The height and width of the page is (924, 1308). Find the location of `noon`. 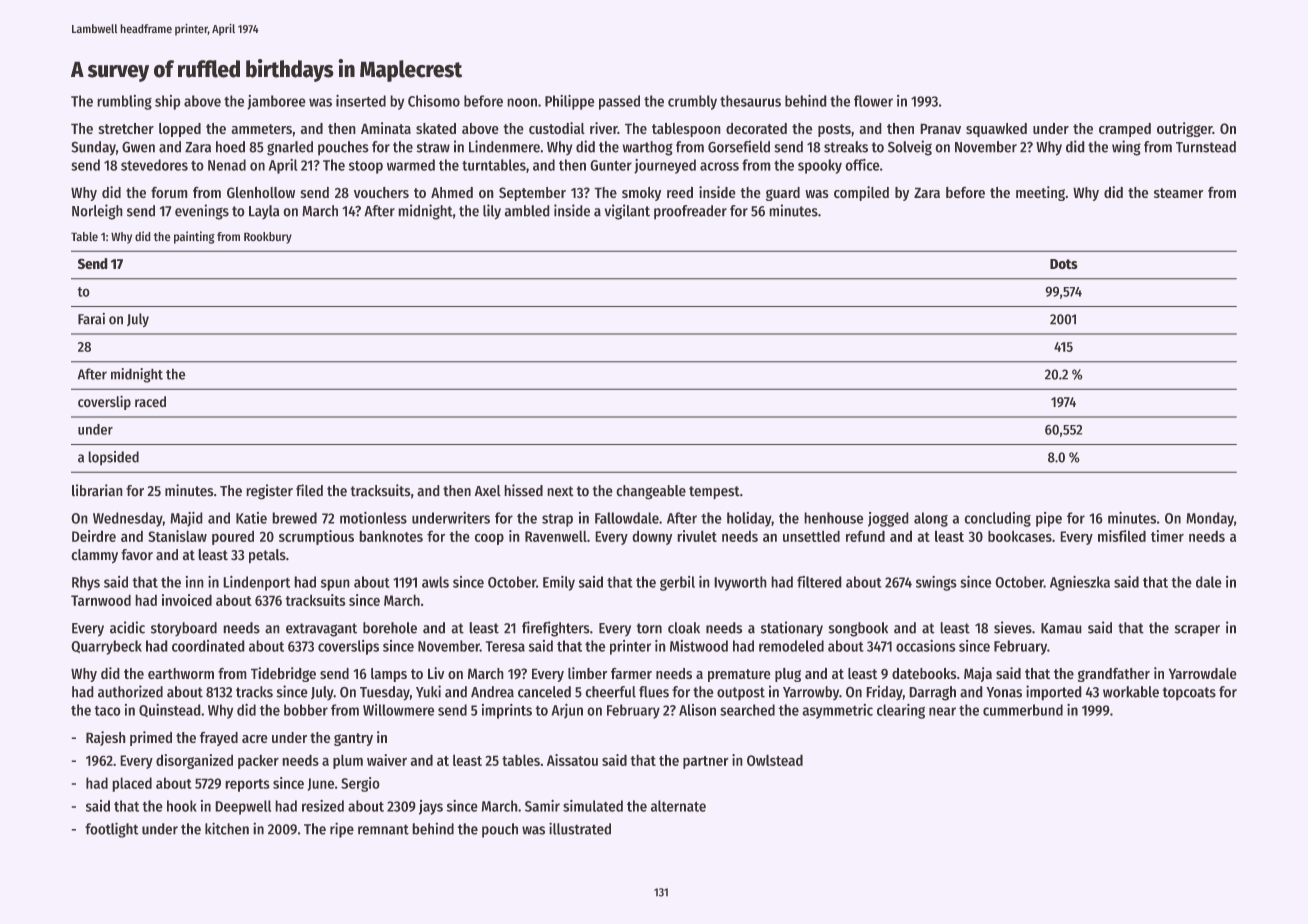

noon is located at coordinates (522, 102).
